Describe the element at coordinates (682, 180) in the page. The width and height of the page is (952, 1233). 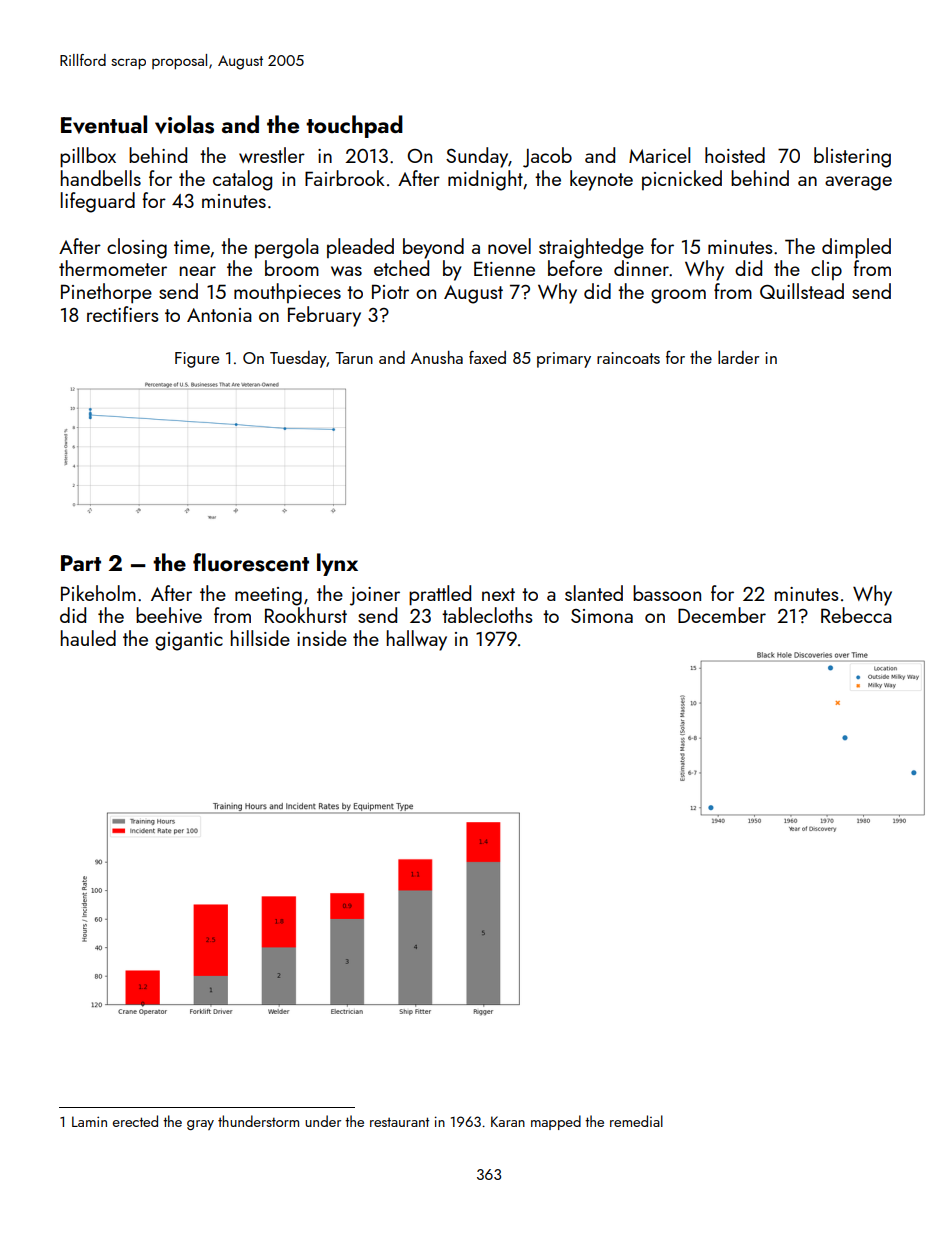
I see `picnicked` at that location.
